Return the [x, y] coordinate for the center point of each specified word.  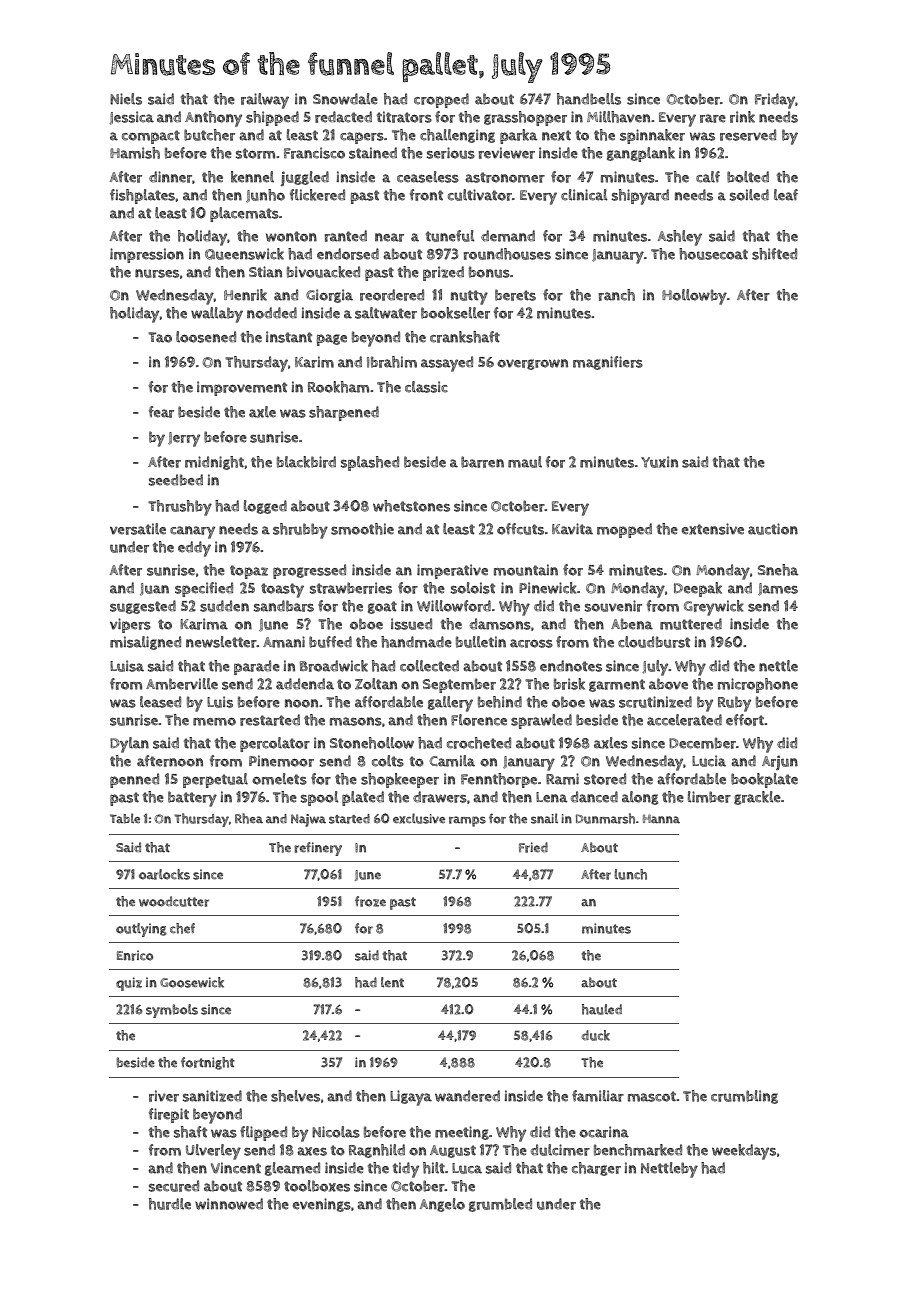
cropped [441, 100]
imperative [452, 571]
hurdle [170, 1204]
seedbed [176, 480]
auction [773, 529]
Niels [126, 99]
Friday [775, 101]
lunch [630, 874]
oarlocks [164, 874]
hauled [602, 1009]
